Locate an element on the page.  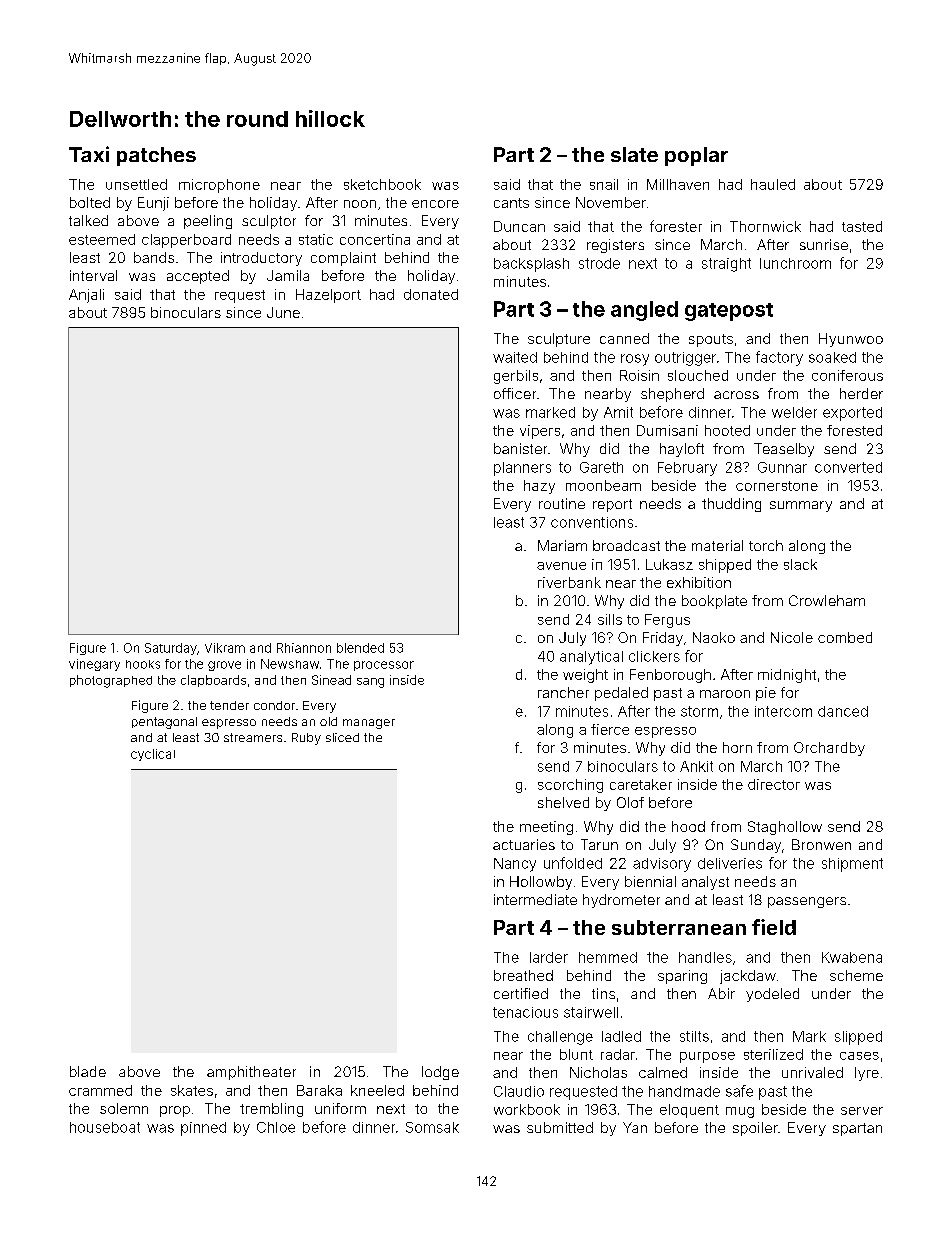
slate is located at coordinates (634, 154).
